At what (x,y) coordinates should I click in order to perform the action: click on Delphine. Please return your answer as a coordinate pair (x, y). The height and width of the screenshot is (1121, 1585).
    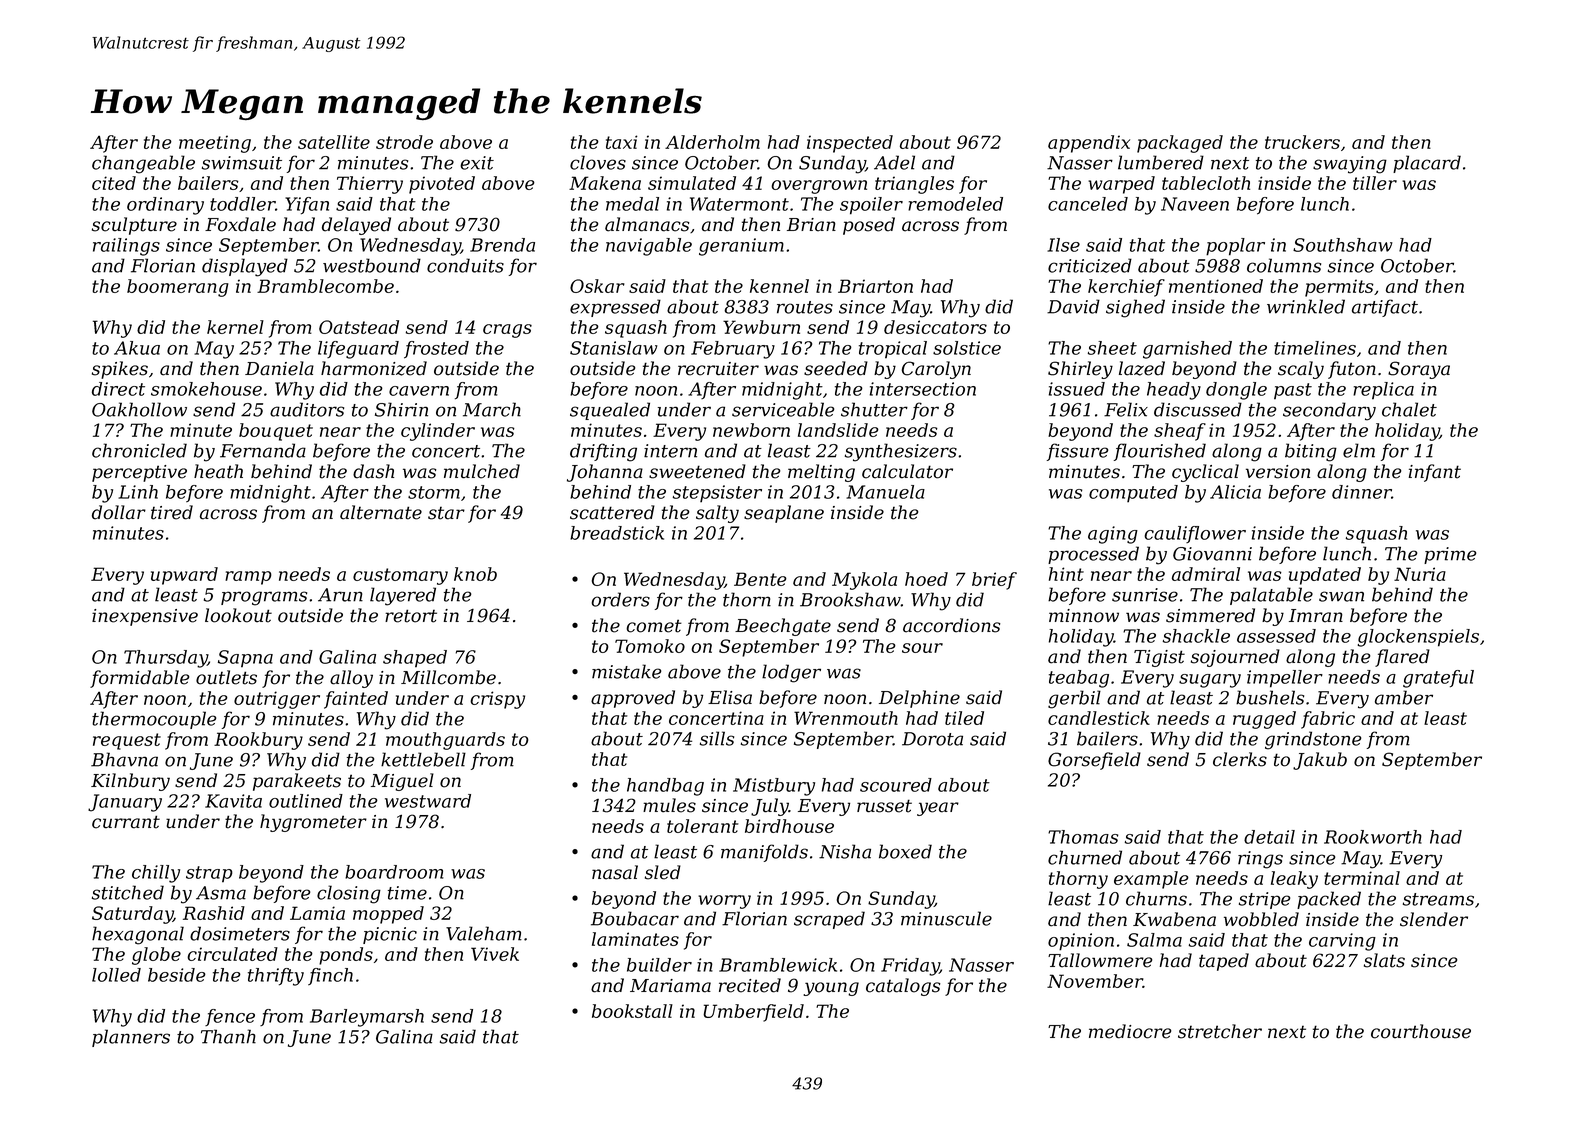
    Looking at the image, I should click on (919, 699).
